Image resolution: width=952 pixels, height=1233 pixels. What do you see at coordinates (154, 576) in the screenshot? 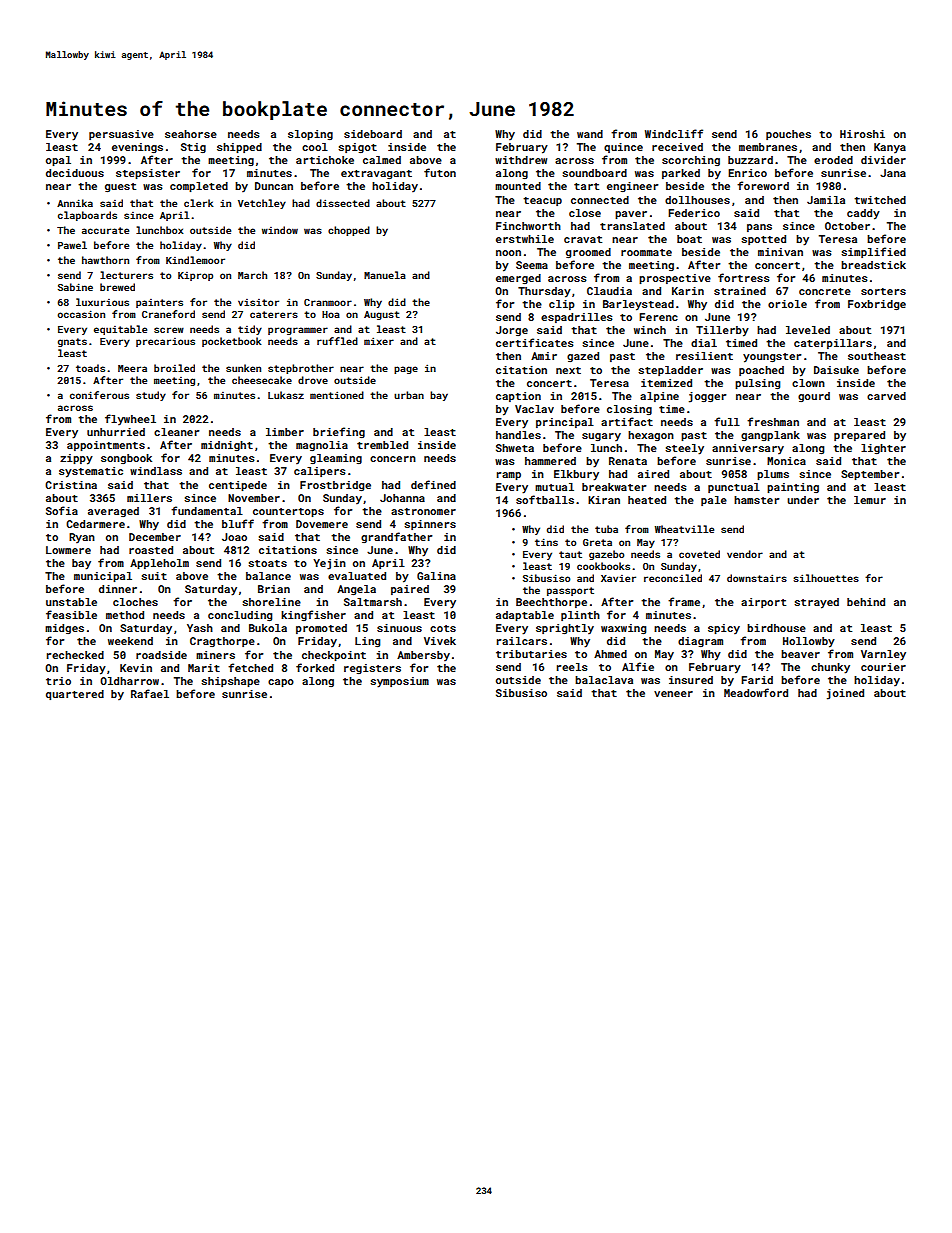
I see `suit` at bounding box center [154, 576].
